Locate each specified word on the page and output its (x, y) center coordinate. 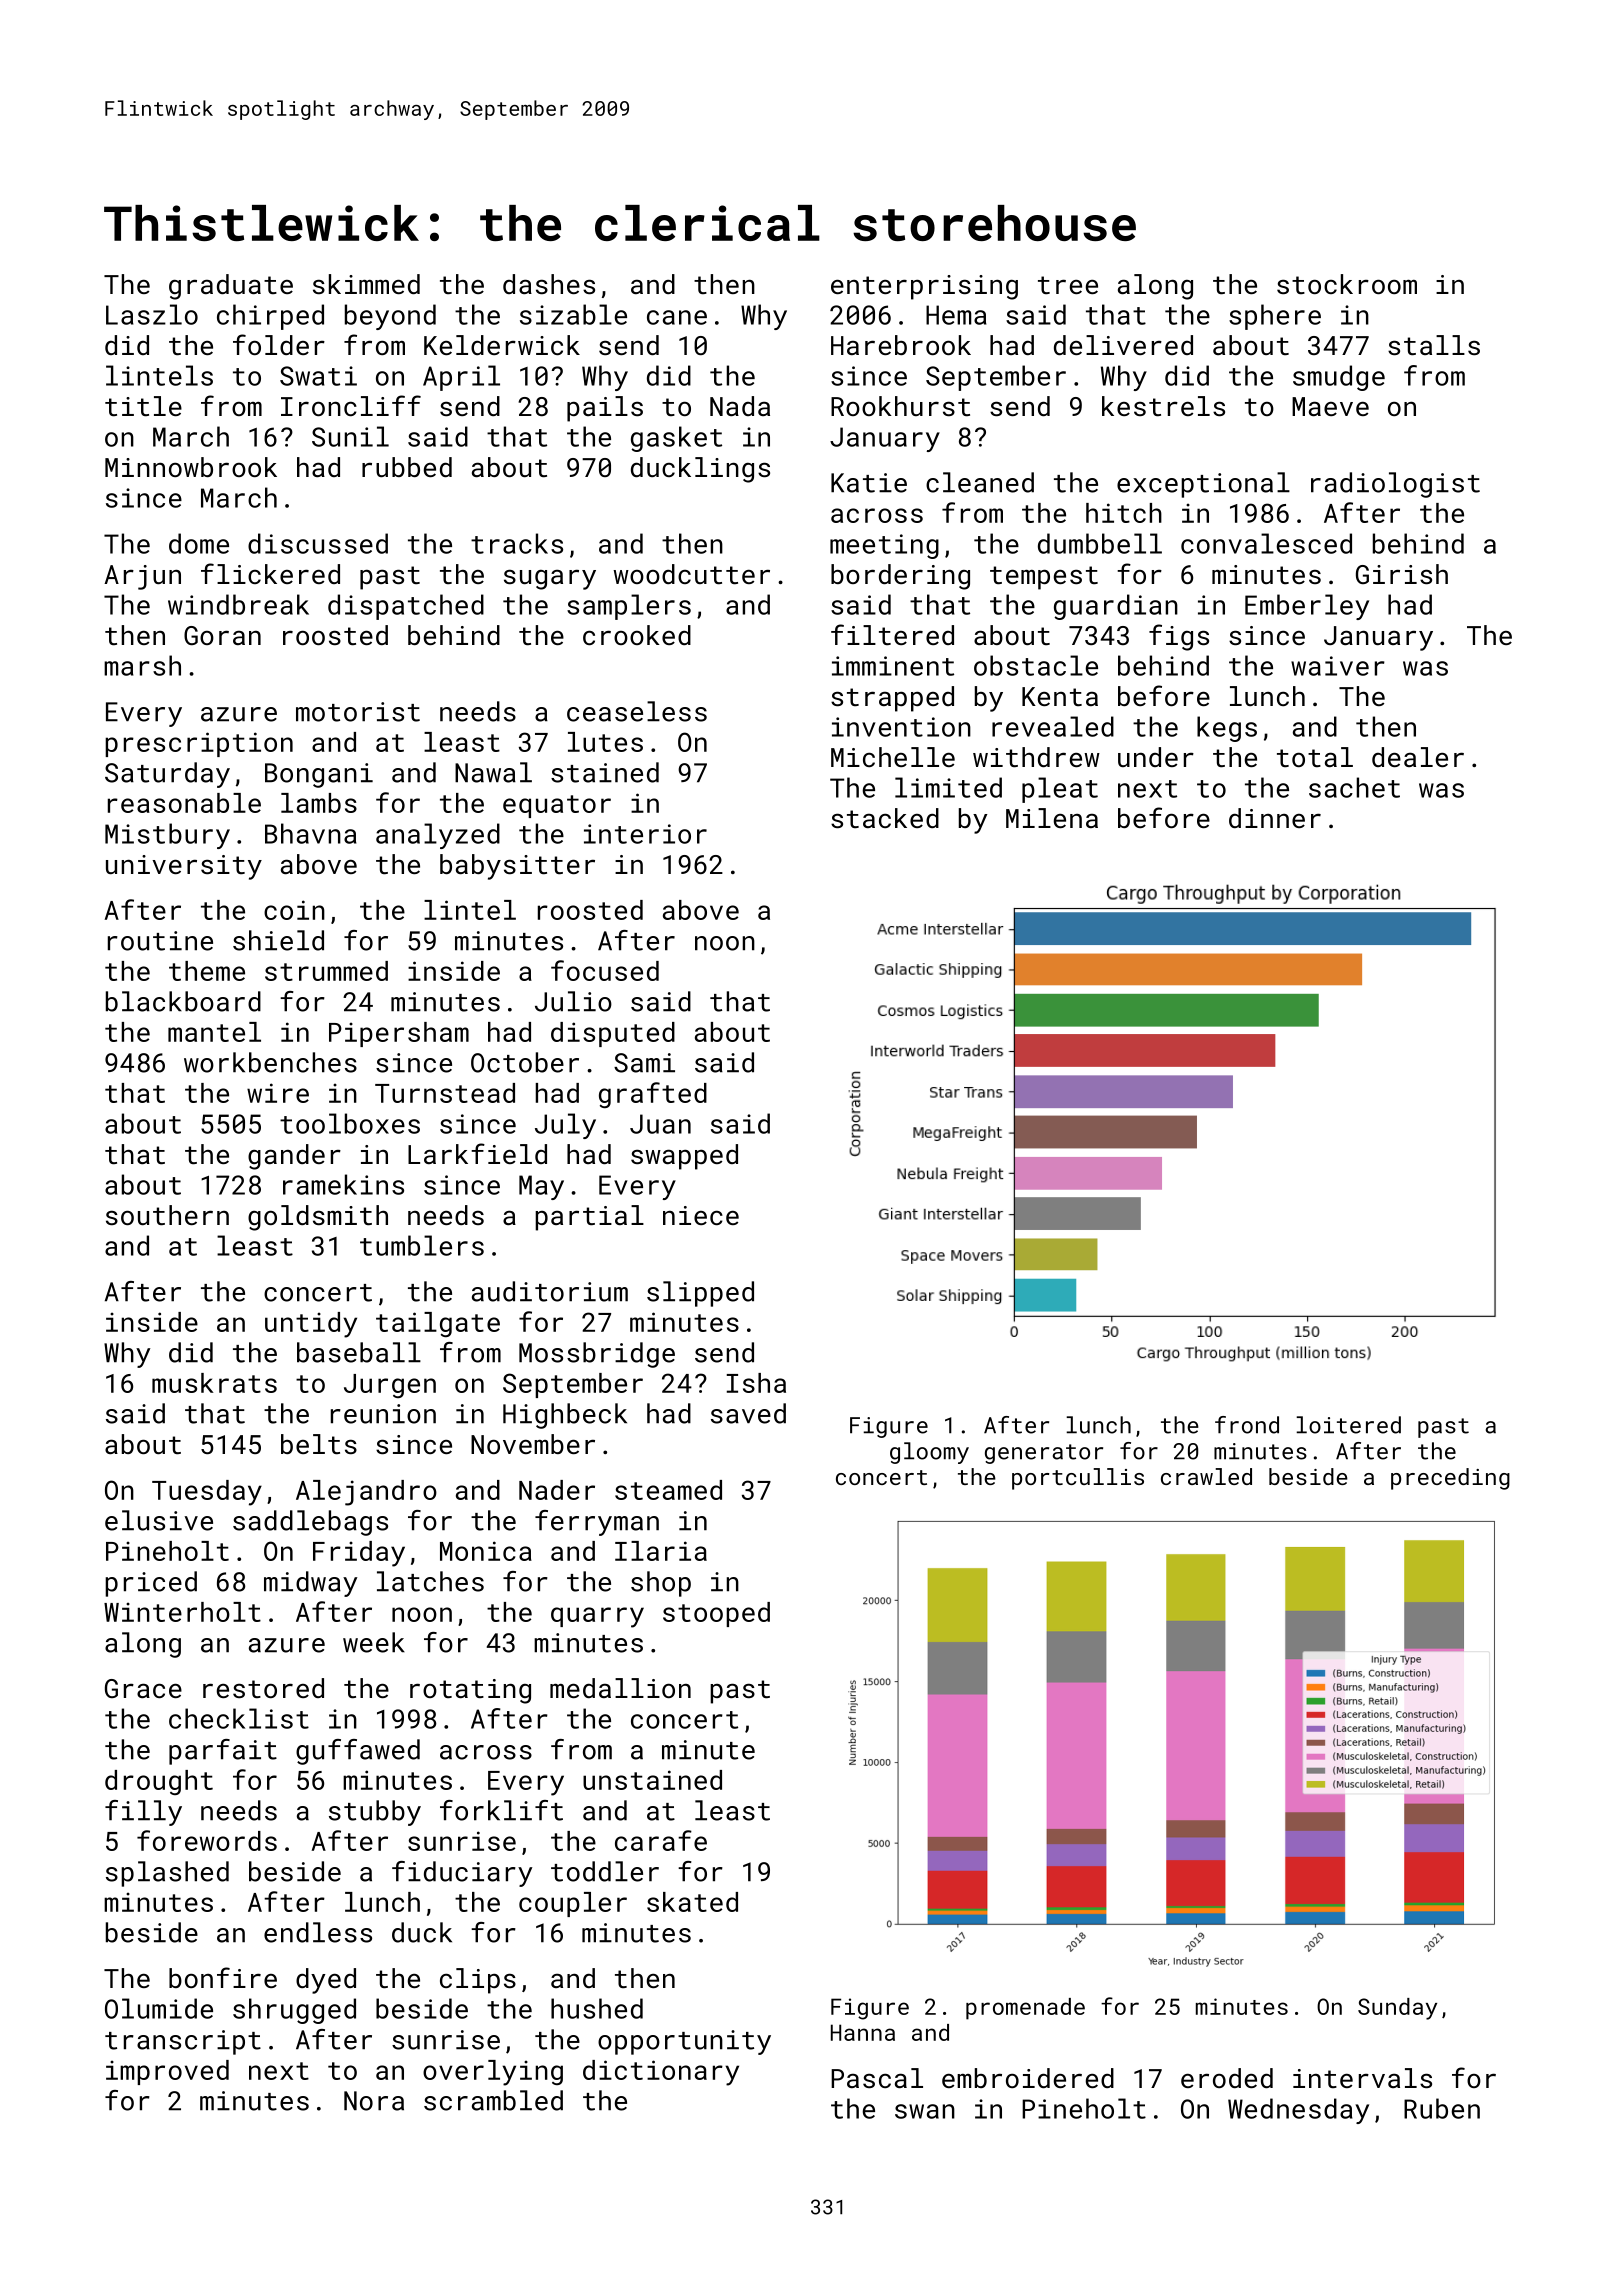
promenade (1025, 2009)
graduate (231, 287)
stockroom (1347, 284)
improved (167, 2072)
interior (645, 834)
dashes (549, 284)
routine (160, 941)
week (374, 1642)
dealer (1418, 757)
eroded (1227, 2078)
